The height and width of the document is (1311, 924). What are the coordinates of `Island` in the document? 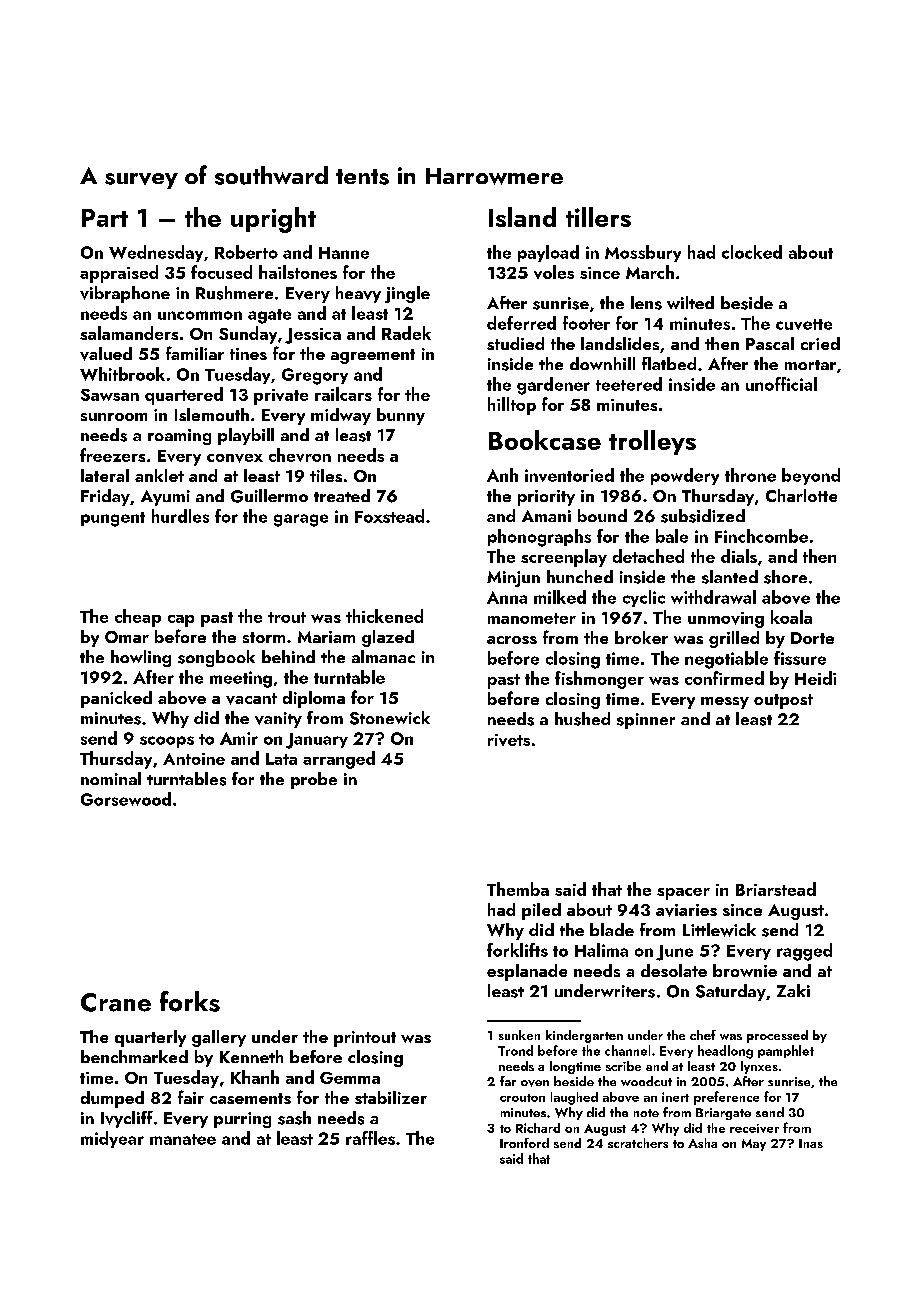 It's located at (522, 217).
